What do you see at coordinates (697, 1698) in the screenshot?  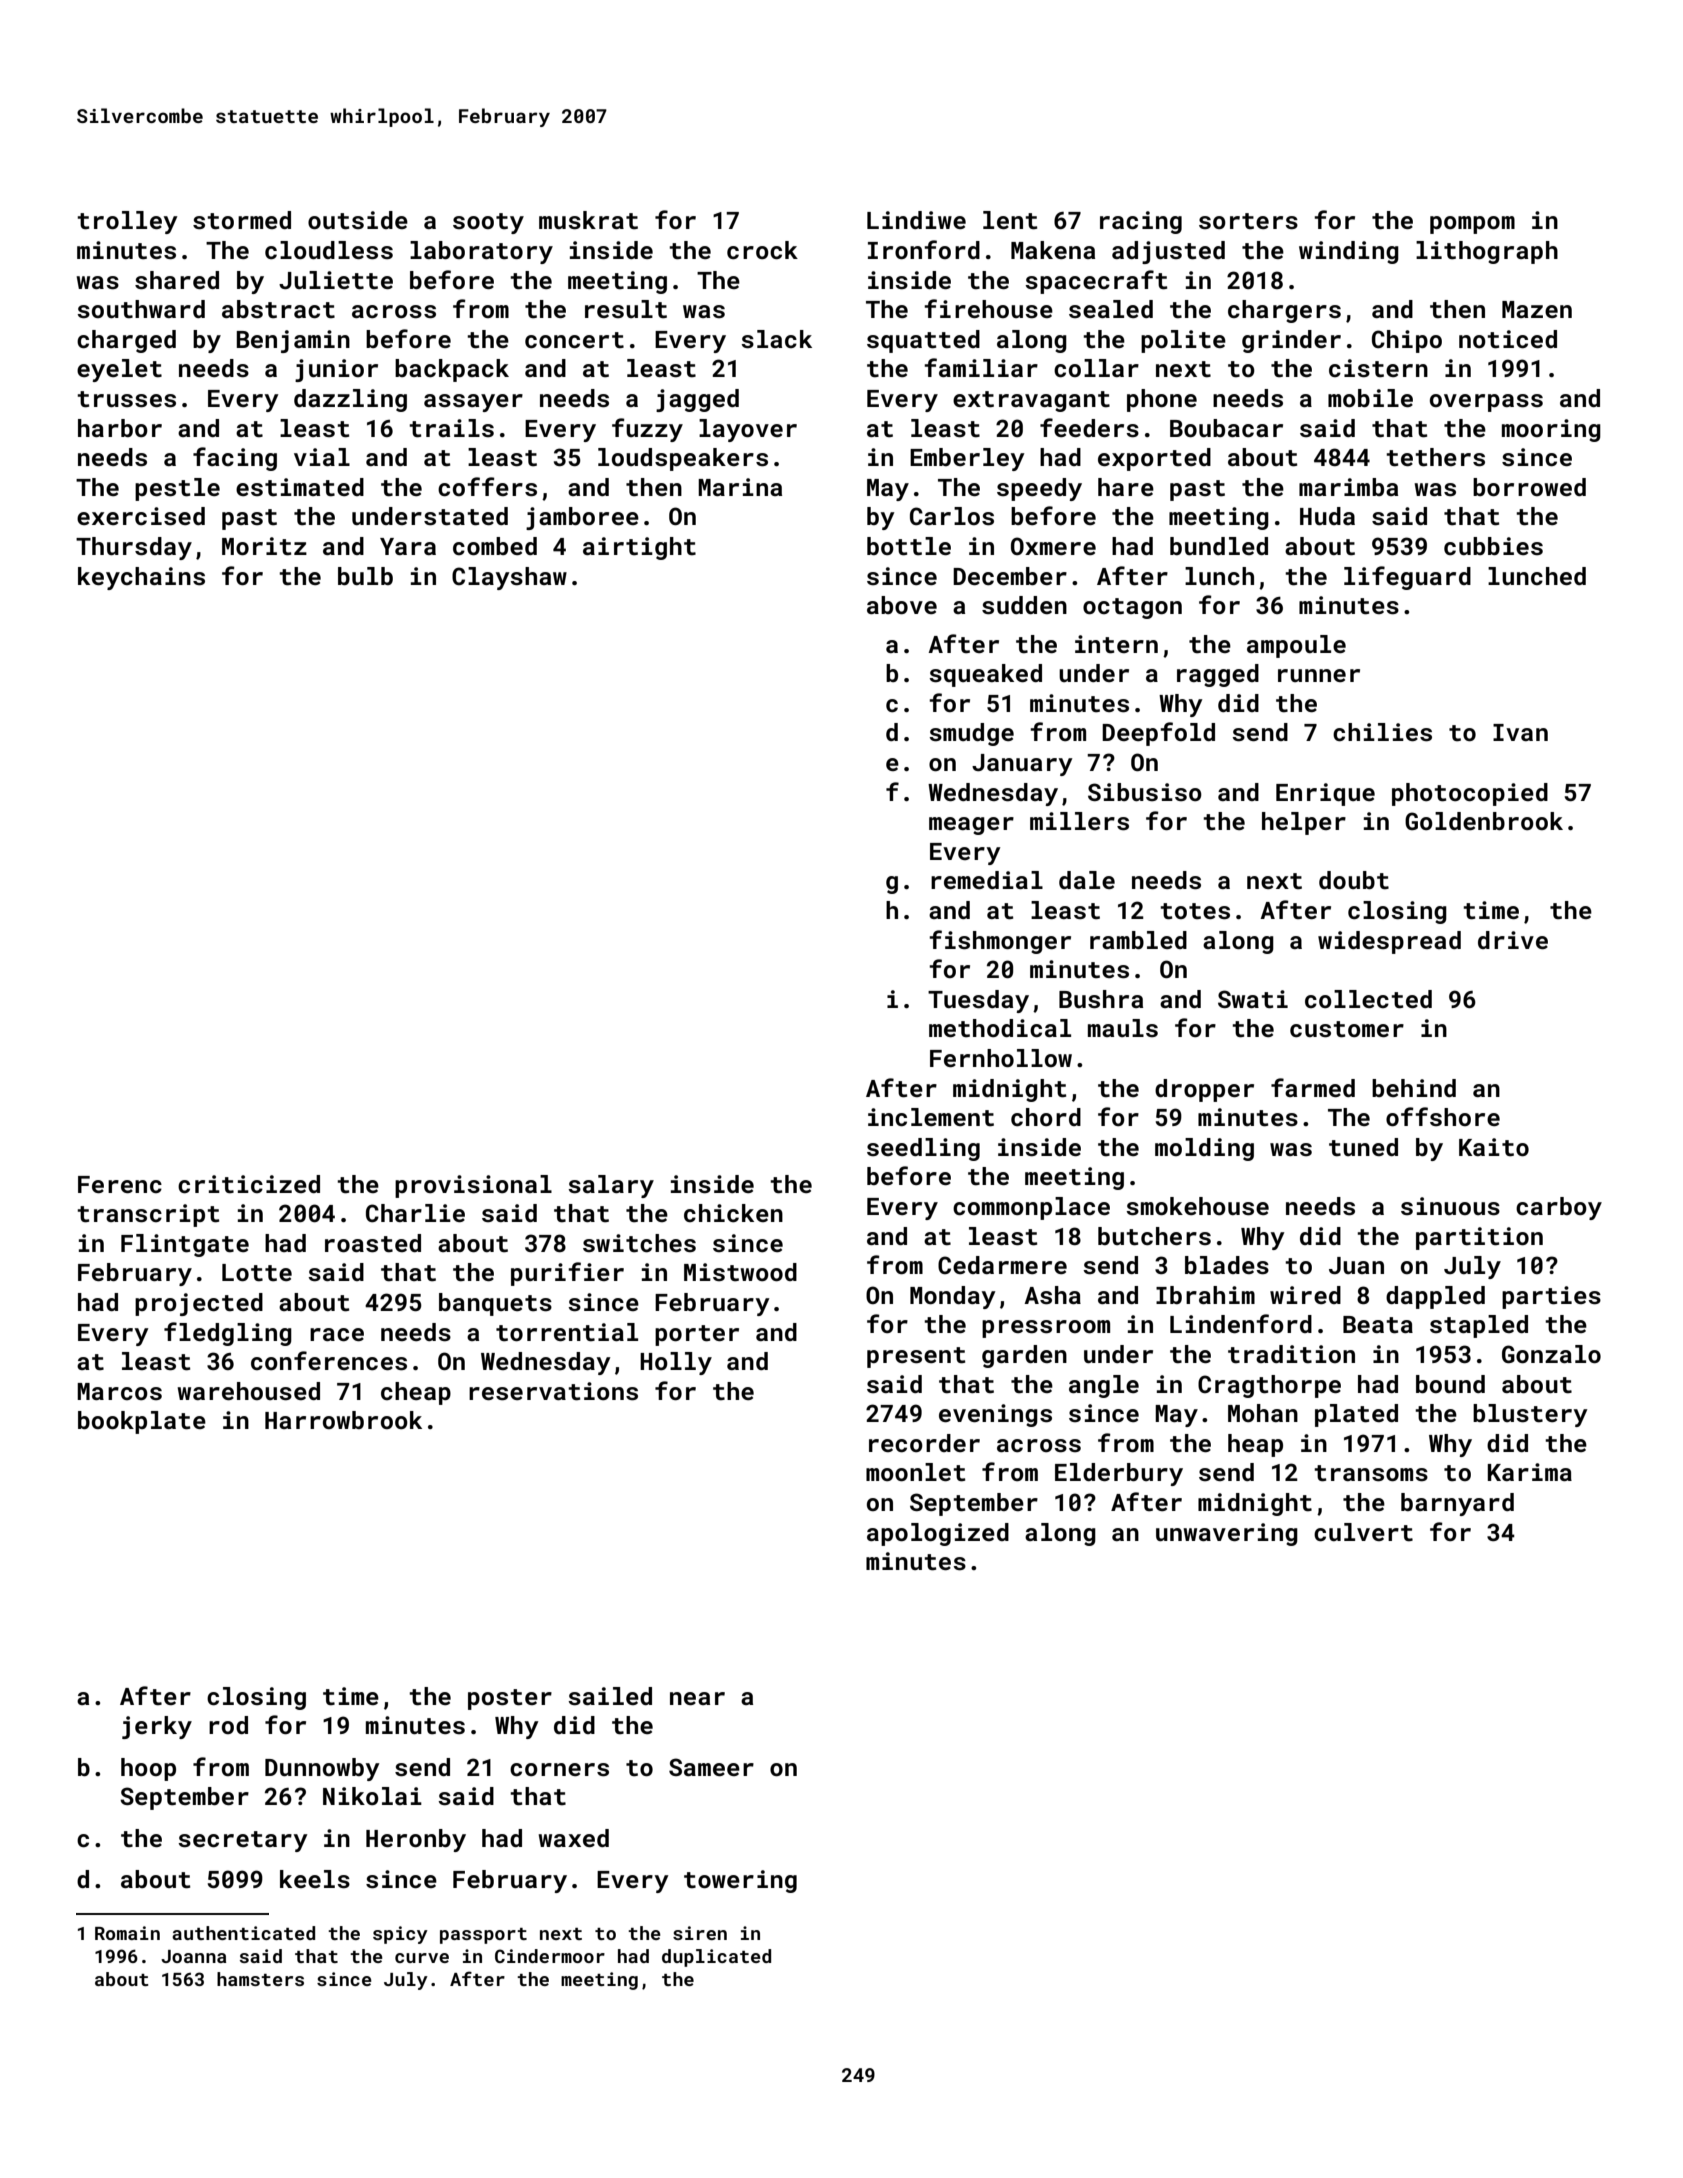 I see `near` at bounding box center [697, 1698].
